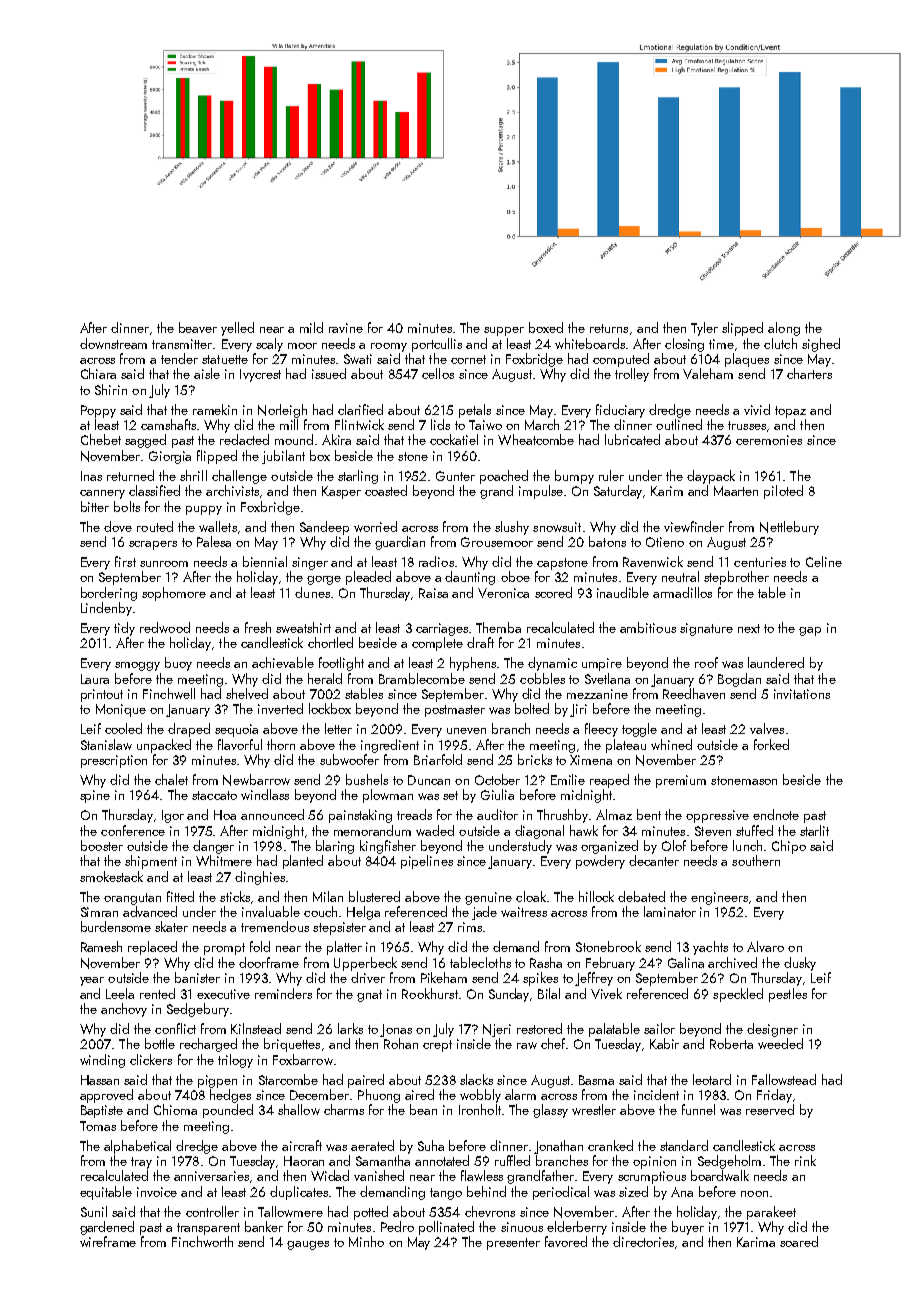  Describe the element at coordinates (711, 477) in the page. I see `daypack` at that location.
